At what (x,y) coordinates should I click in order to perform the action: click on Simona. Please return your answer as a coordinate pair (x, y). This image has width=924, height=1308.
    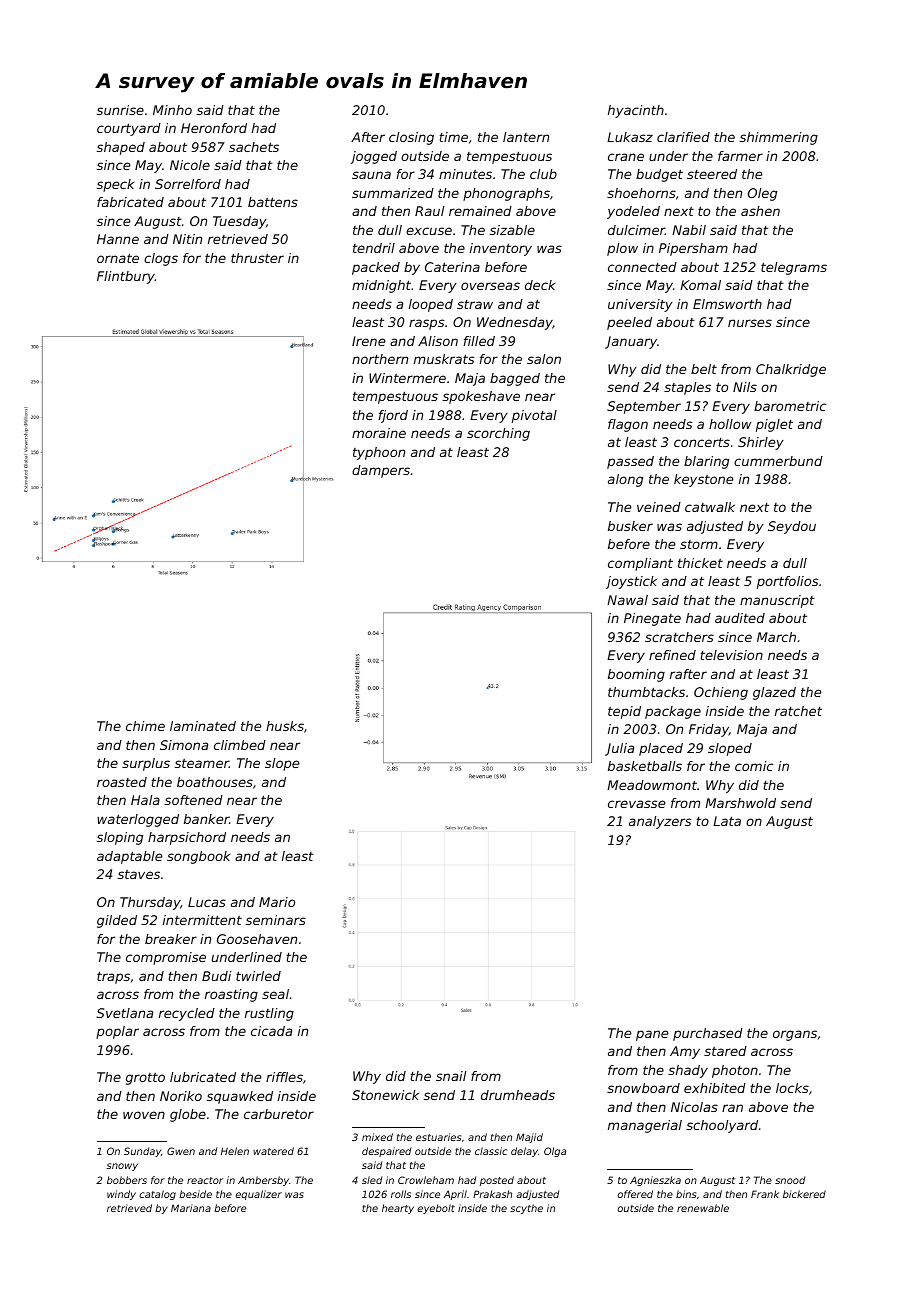
    Looking at the image, I should click on (184, 745).
